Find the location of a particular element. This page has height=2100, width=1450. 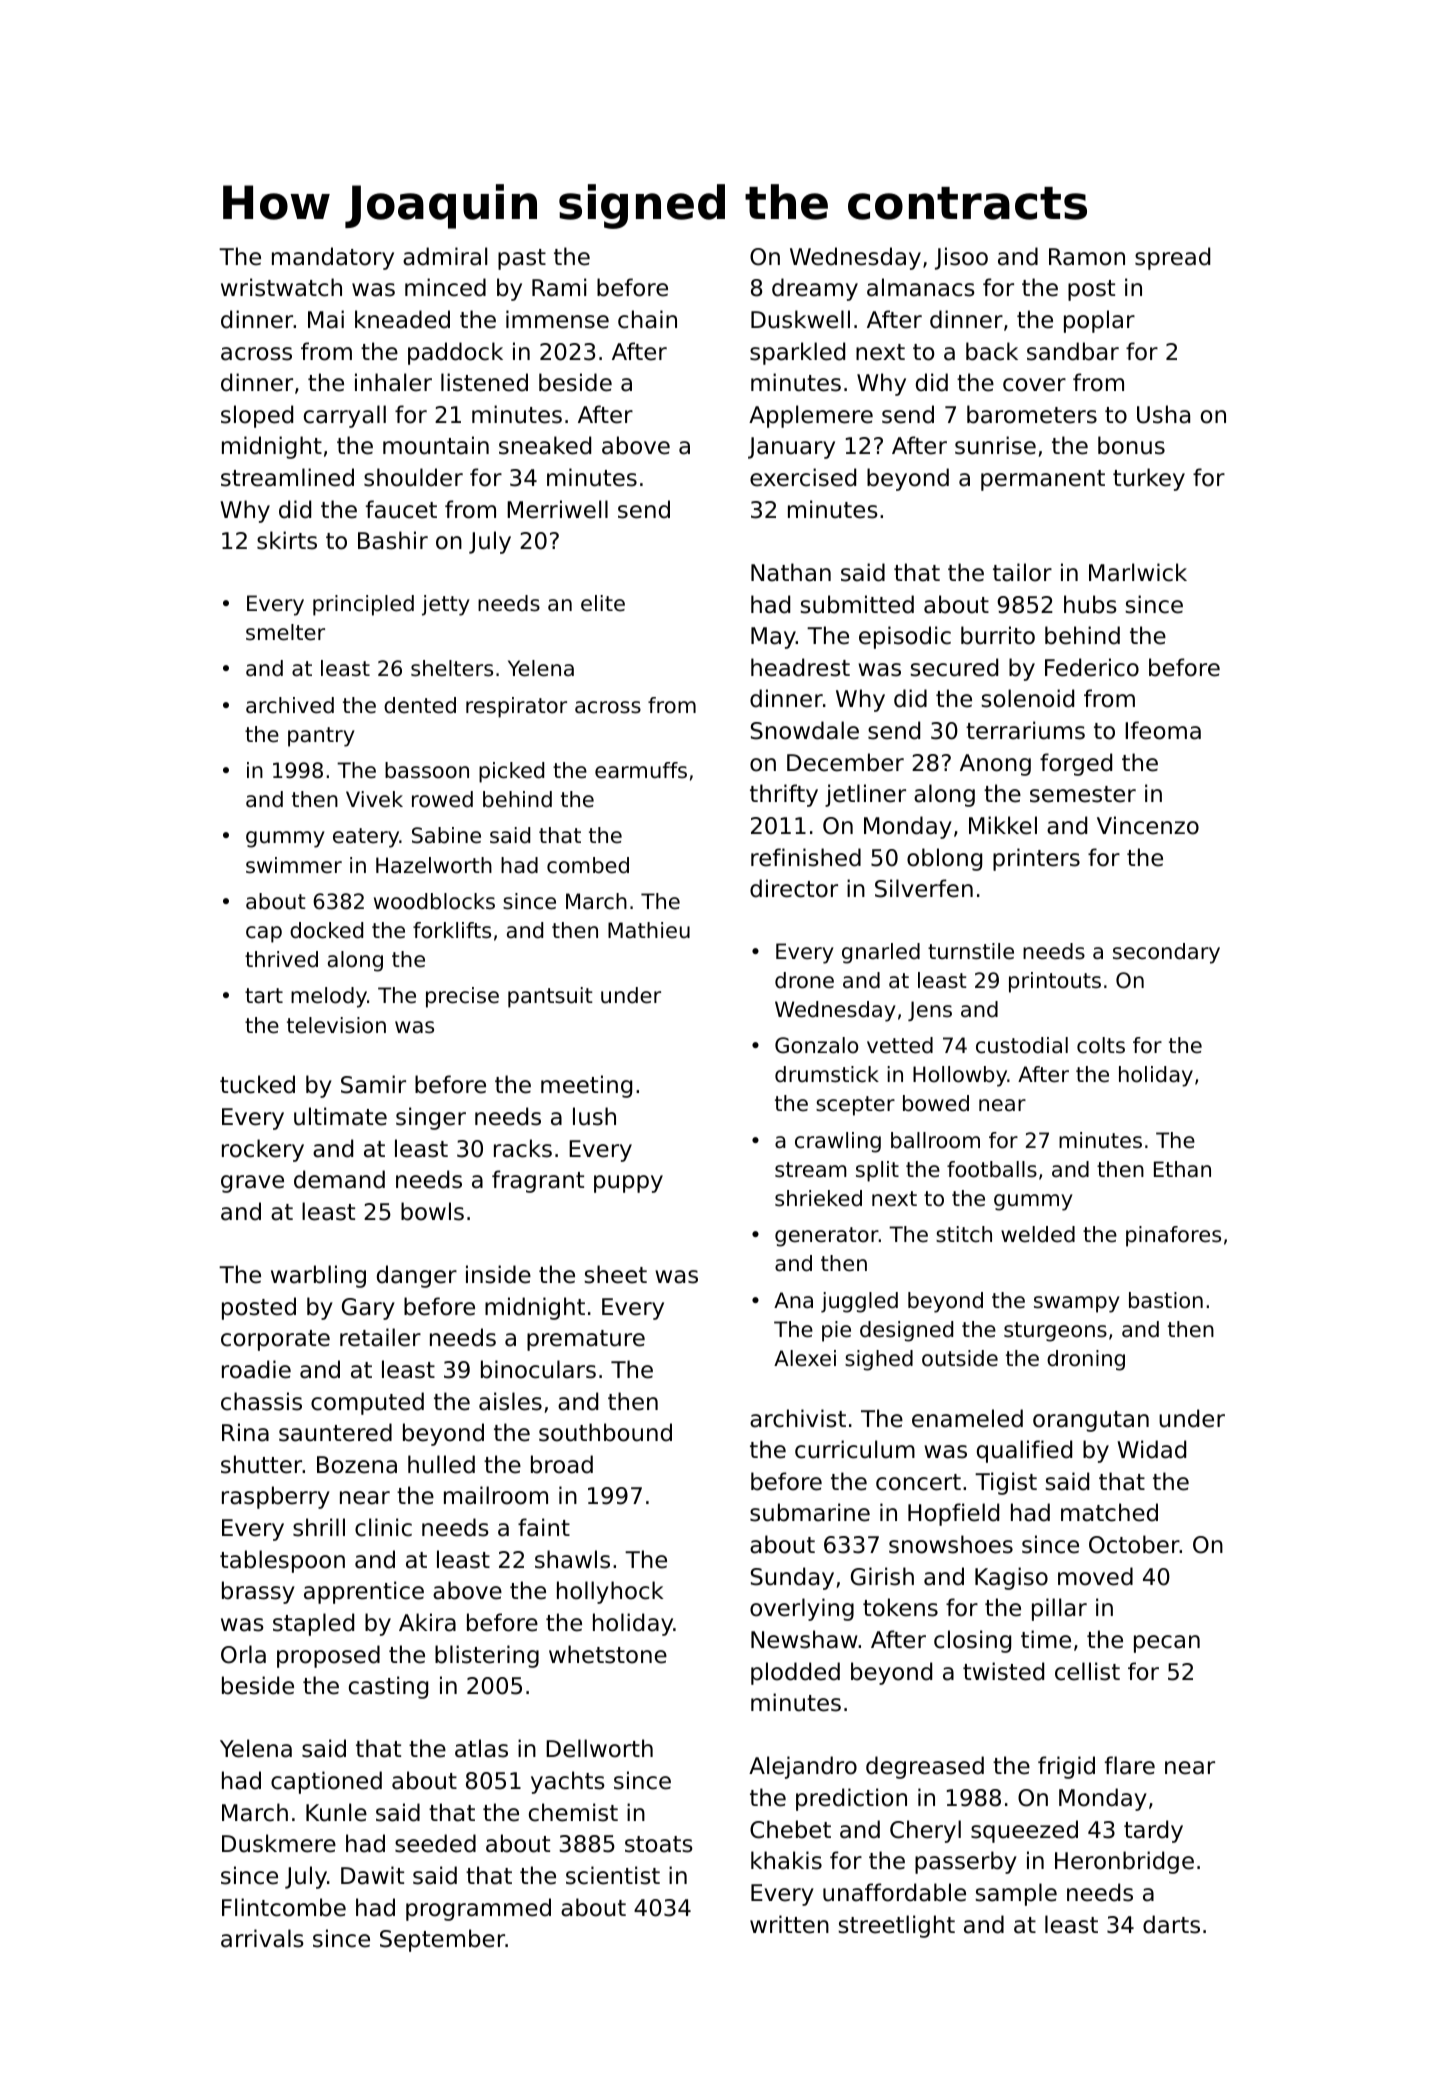

Gonzalo is located at coordinates (816, 1045).
